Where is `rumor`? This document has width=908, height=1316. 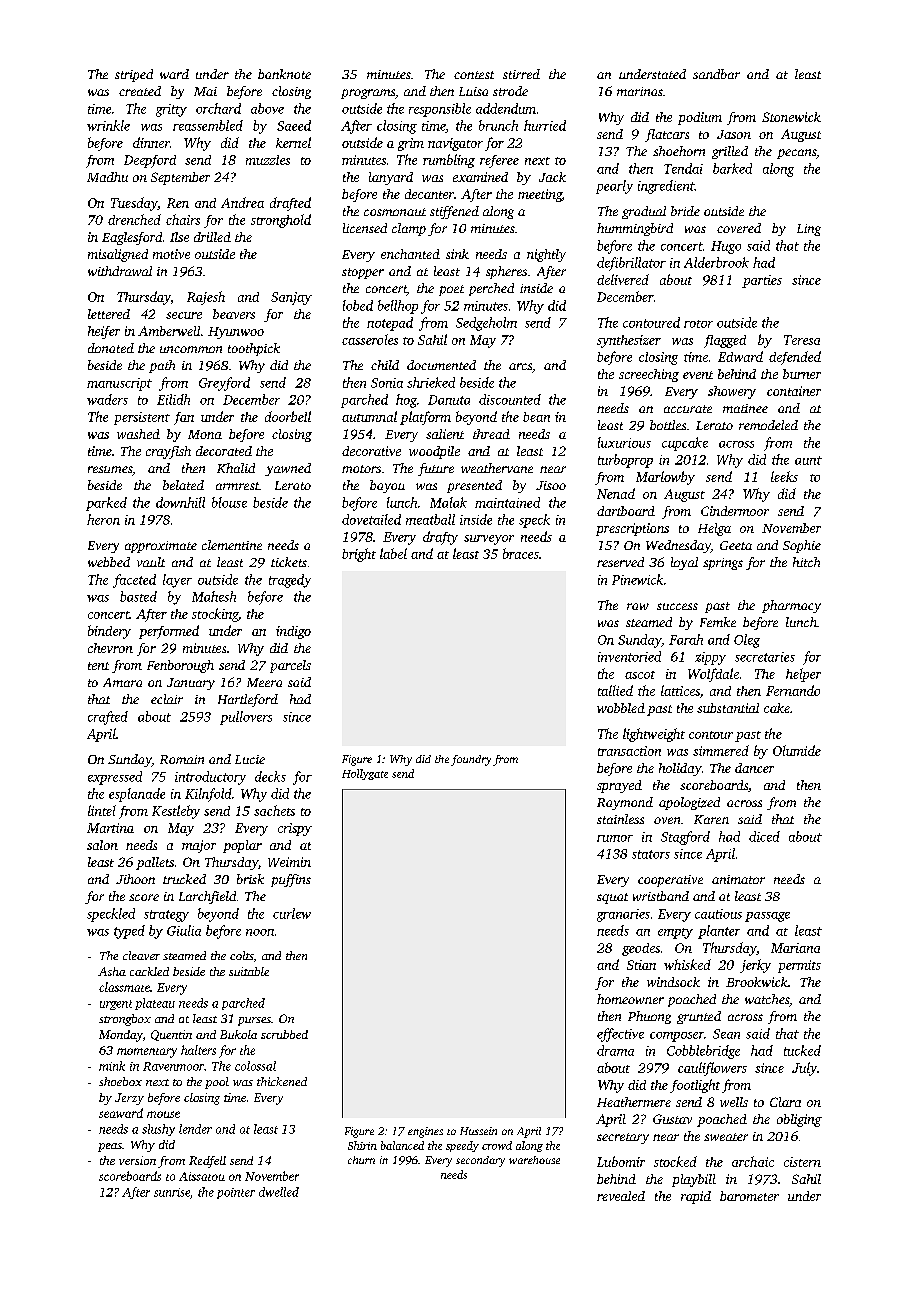 rumor is located at coordinates (615, 838).
